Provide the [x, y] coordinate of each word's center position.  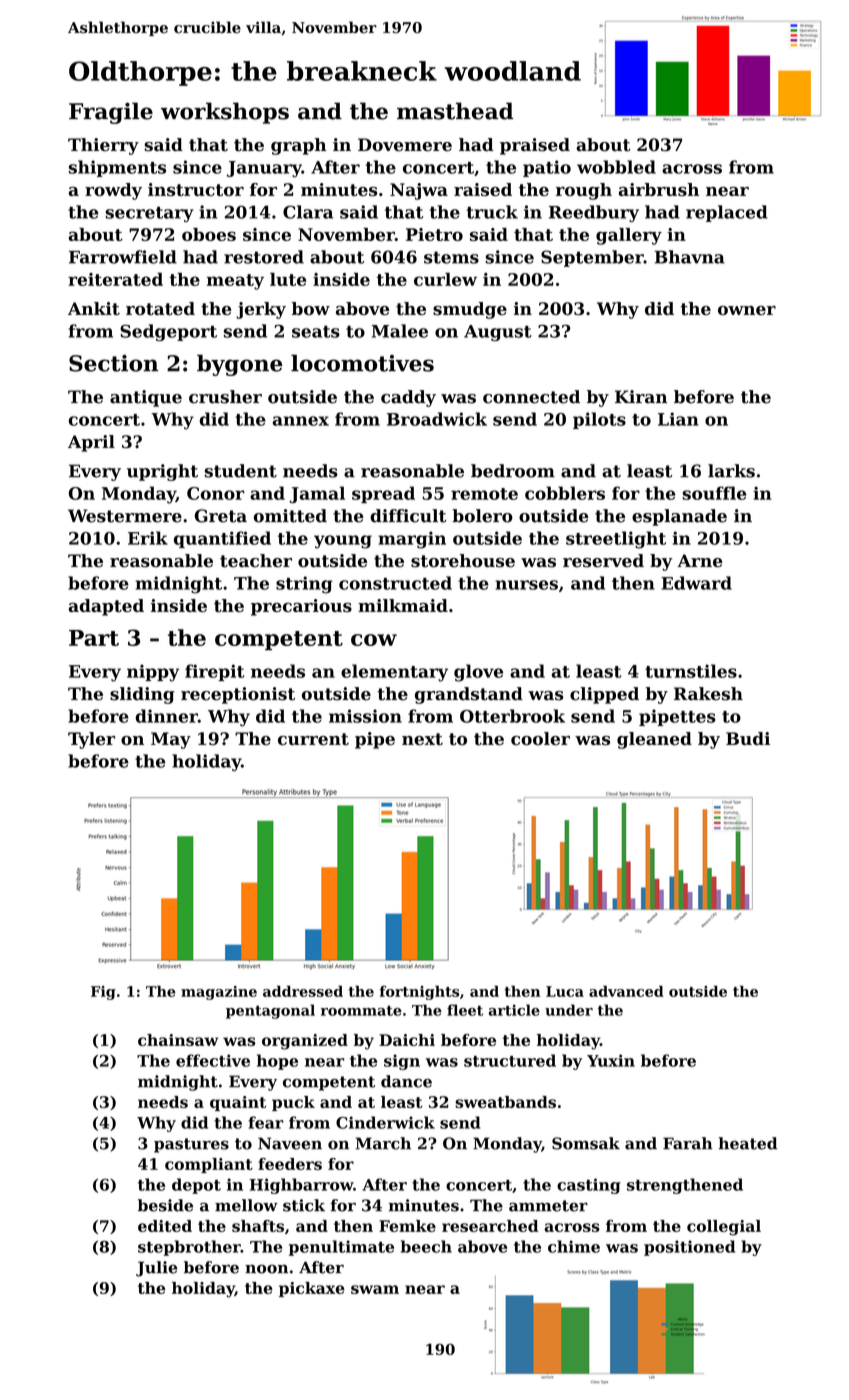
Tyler [91, 740]
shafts [258, 1226]
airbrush [658, 189]
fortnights [419, 992]
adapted [106, 607]
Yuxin [611, 1060]
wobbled [616, 167]
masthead [455, 111]
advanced [626, 991]
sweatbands [505, 1102]
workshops [225, 113]
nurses [526, 585]
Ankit [94, 308]
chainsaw [178, 1040]
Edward [696, 583]
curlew [445, 279]
